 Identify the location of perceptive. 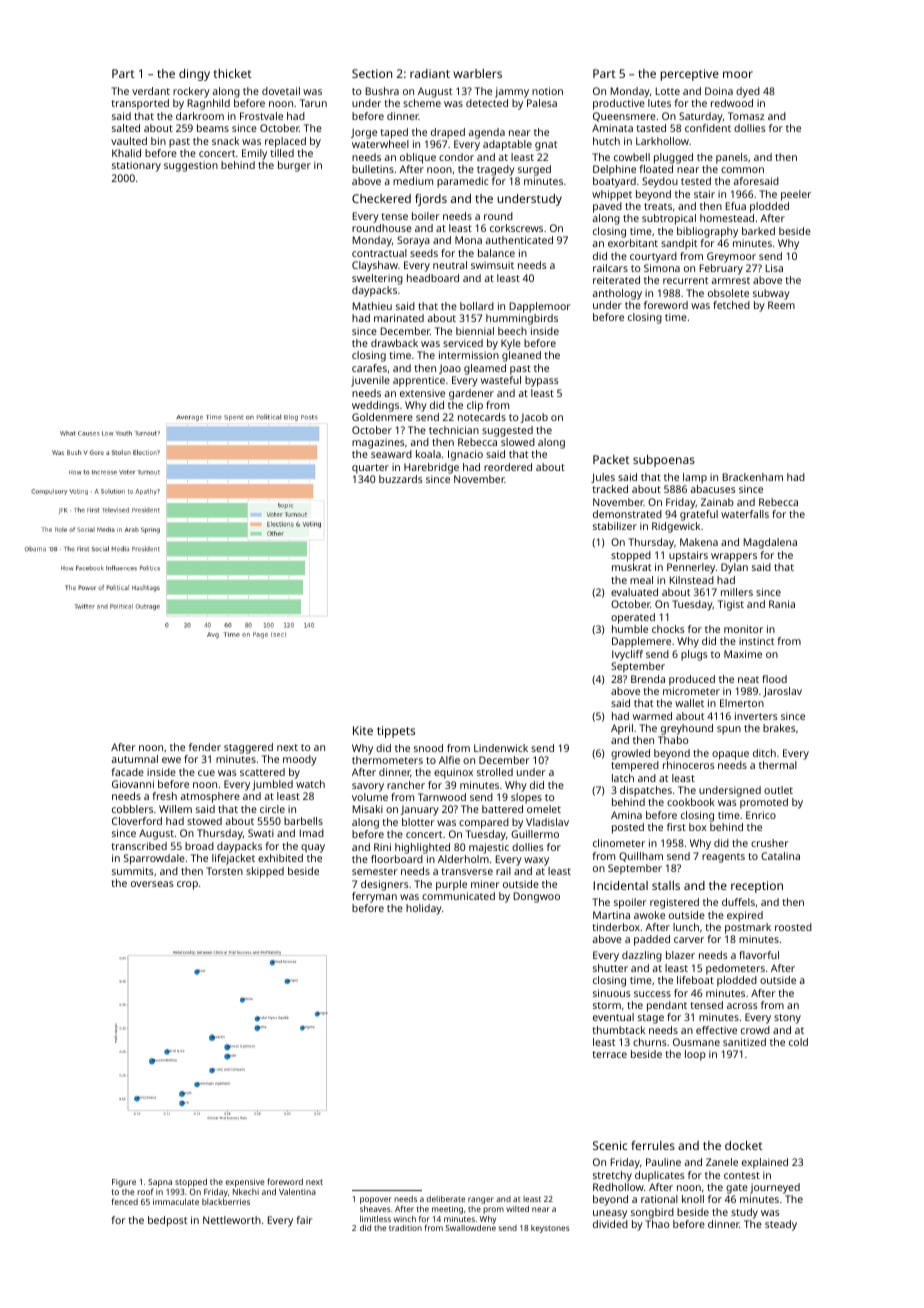
(690, 75).
